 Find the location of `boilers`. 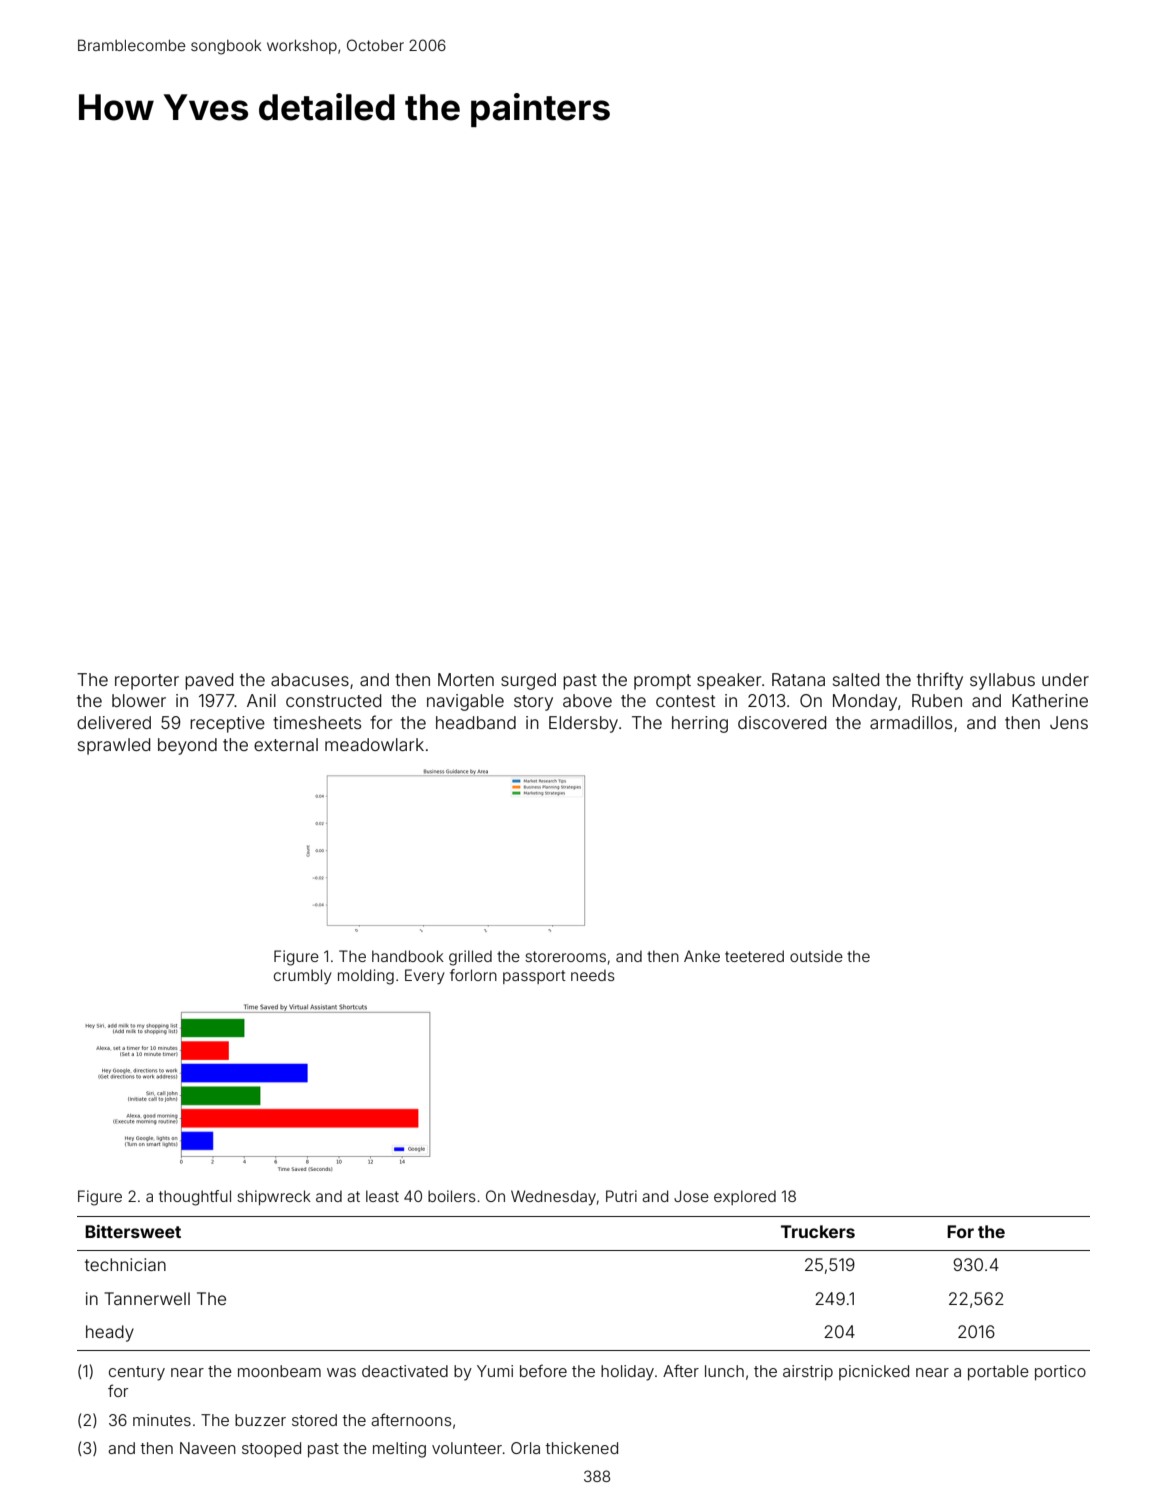

boilers is located at coordinates (452, 1196).
